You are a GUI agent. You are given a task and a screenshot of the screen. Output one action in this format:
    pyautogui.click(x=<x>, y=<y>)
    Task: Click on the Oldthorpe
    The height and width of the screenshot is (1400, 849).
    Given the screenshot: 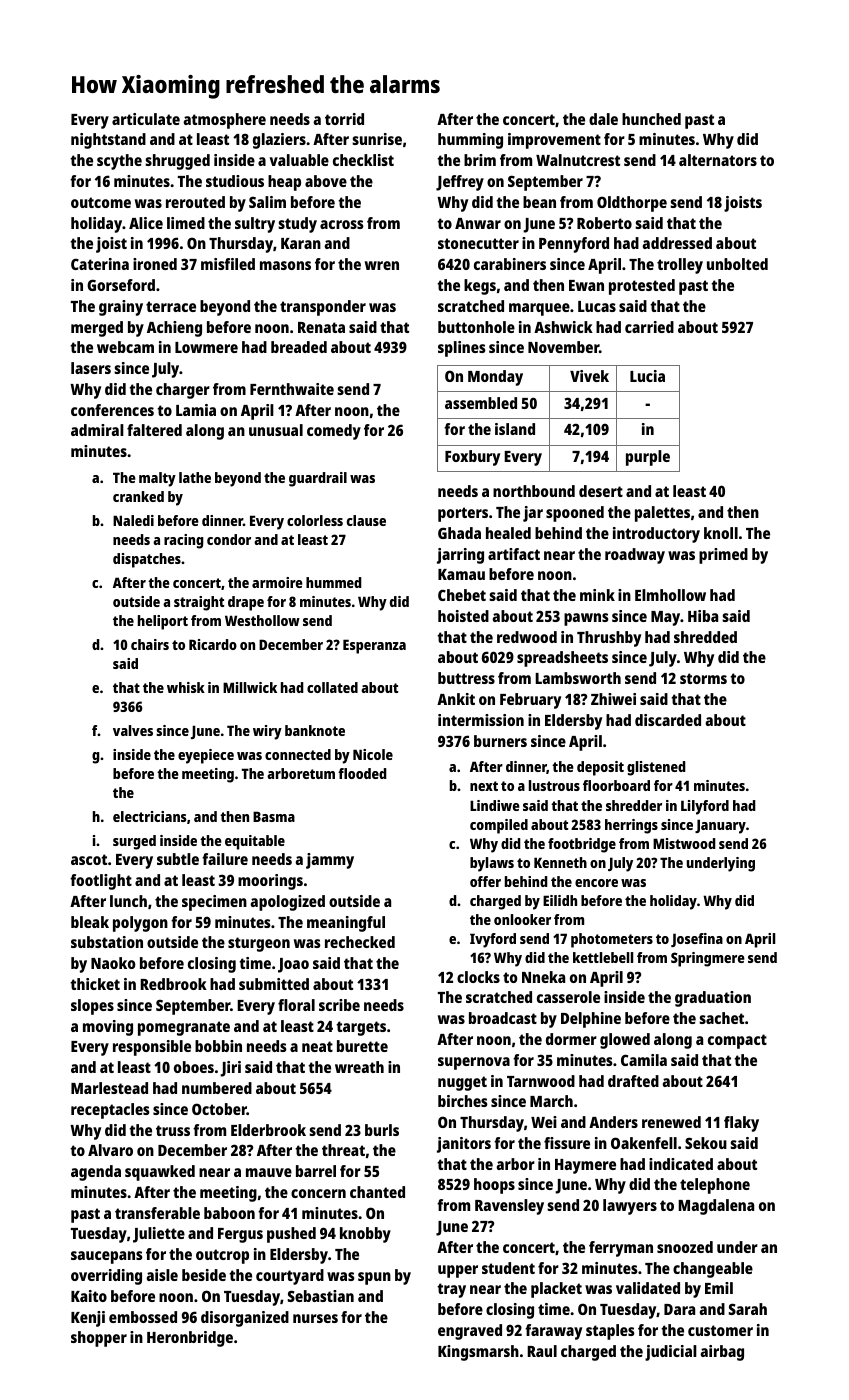 What is the action you would take?
    pyautogui.click(x=632, y=204)
